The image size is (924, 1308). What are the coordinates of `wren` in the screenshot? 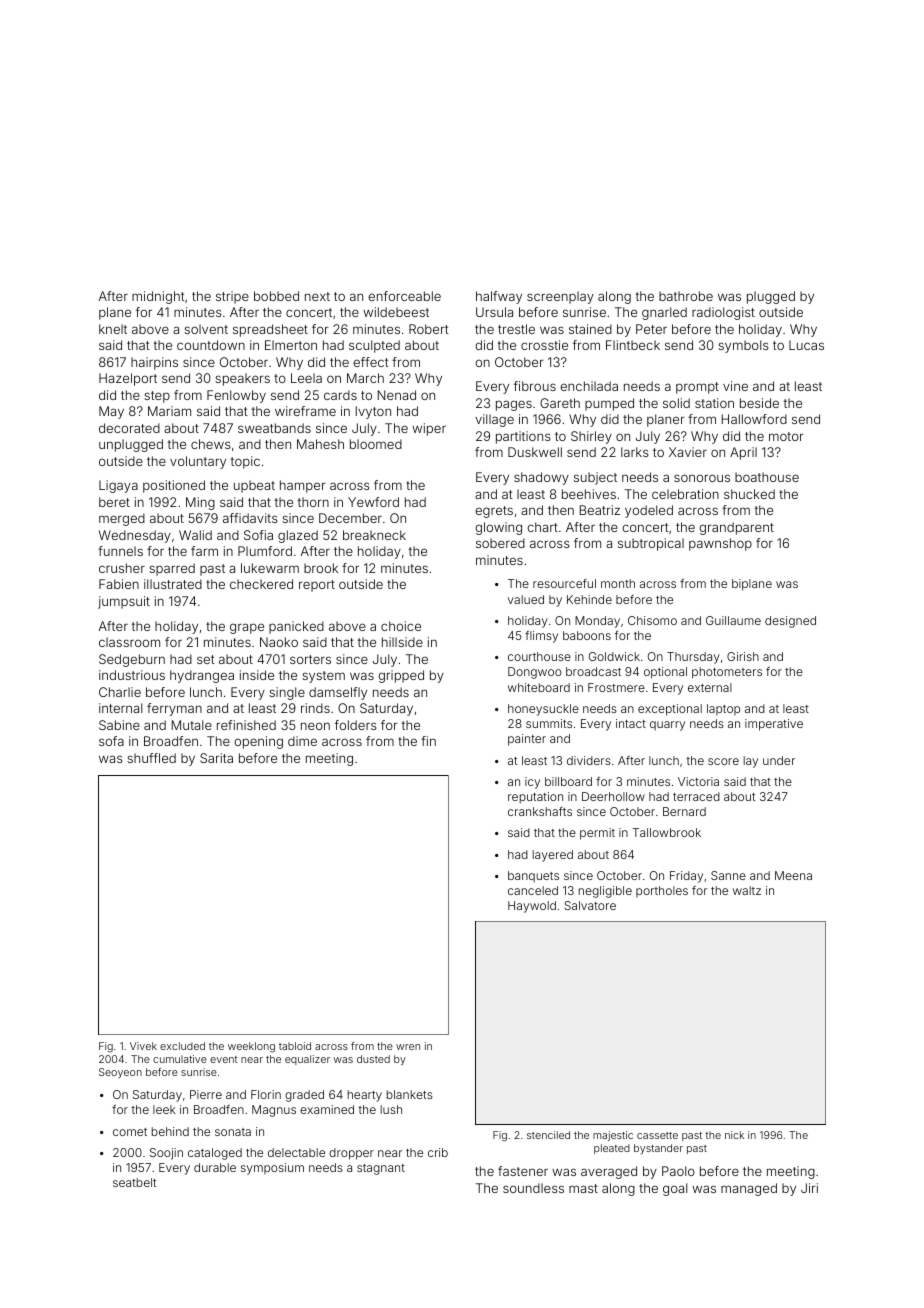 It's located at (408, 1047).
